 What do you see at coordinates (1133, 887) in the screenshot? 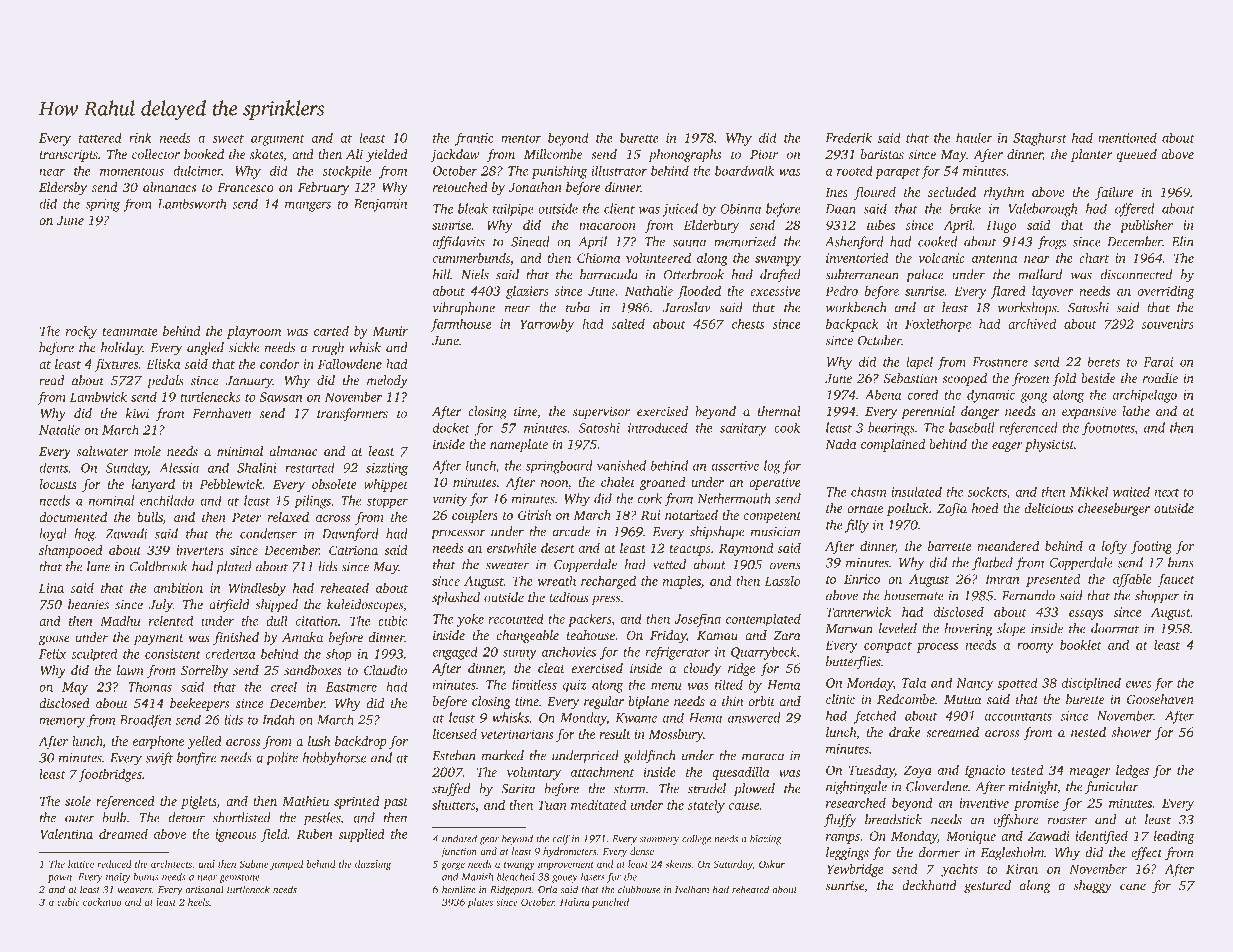
I see `cane` at bounding box center [1133, 887].
